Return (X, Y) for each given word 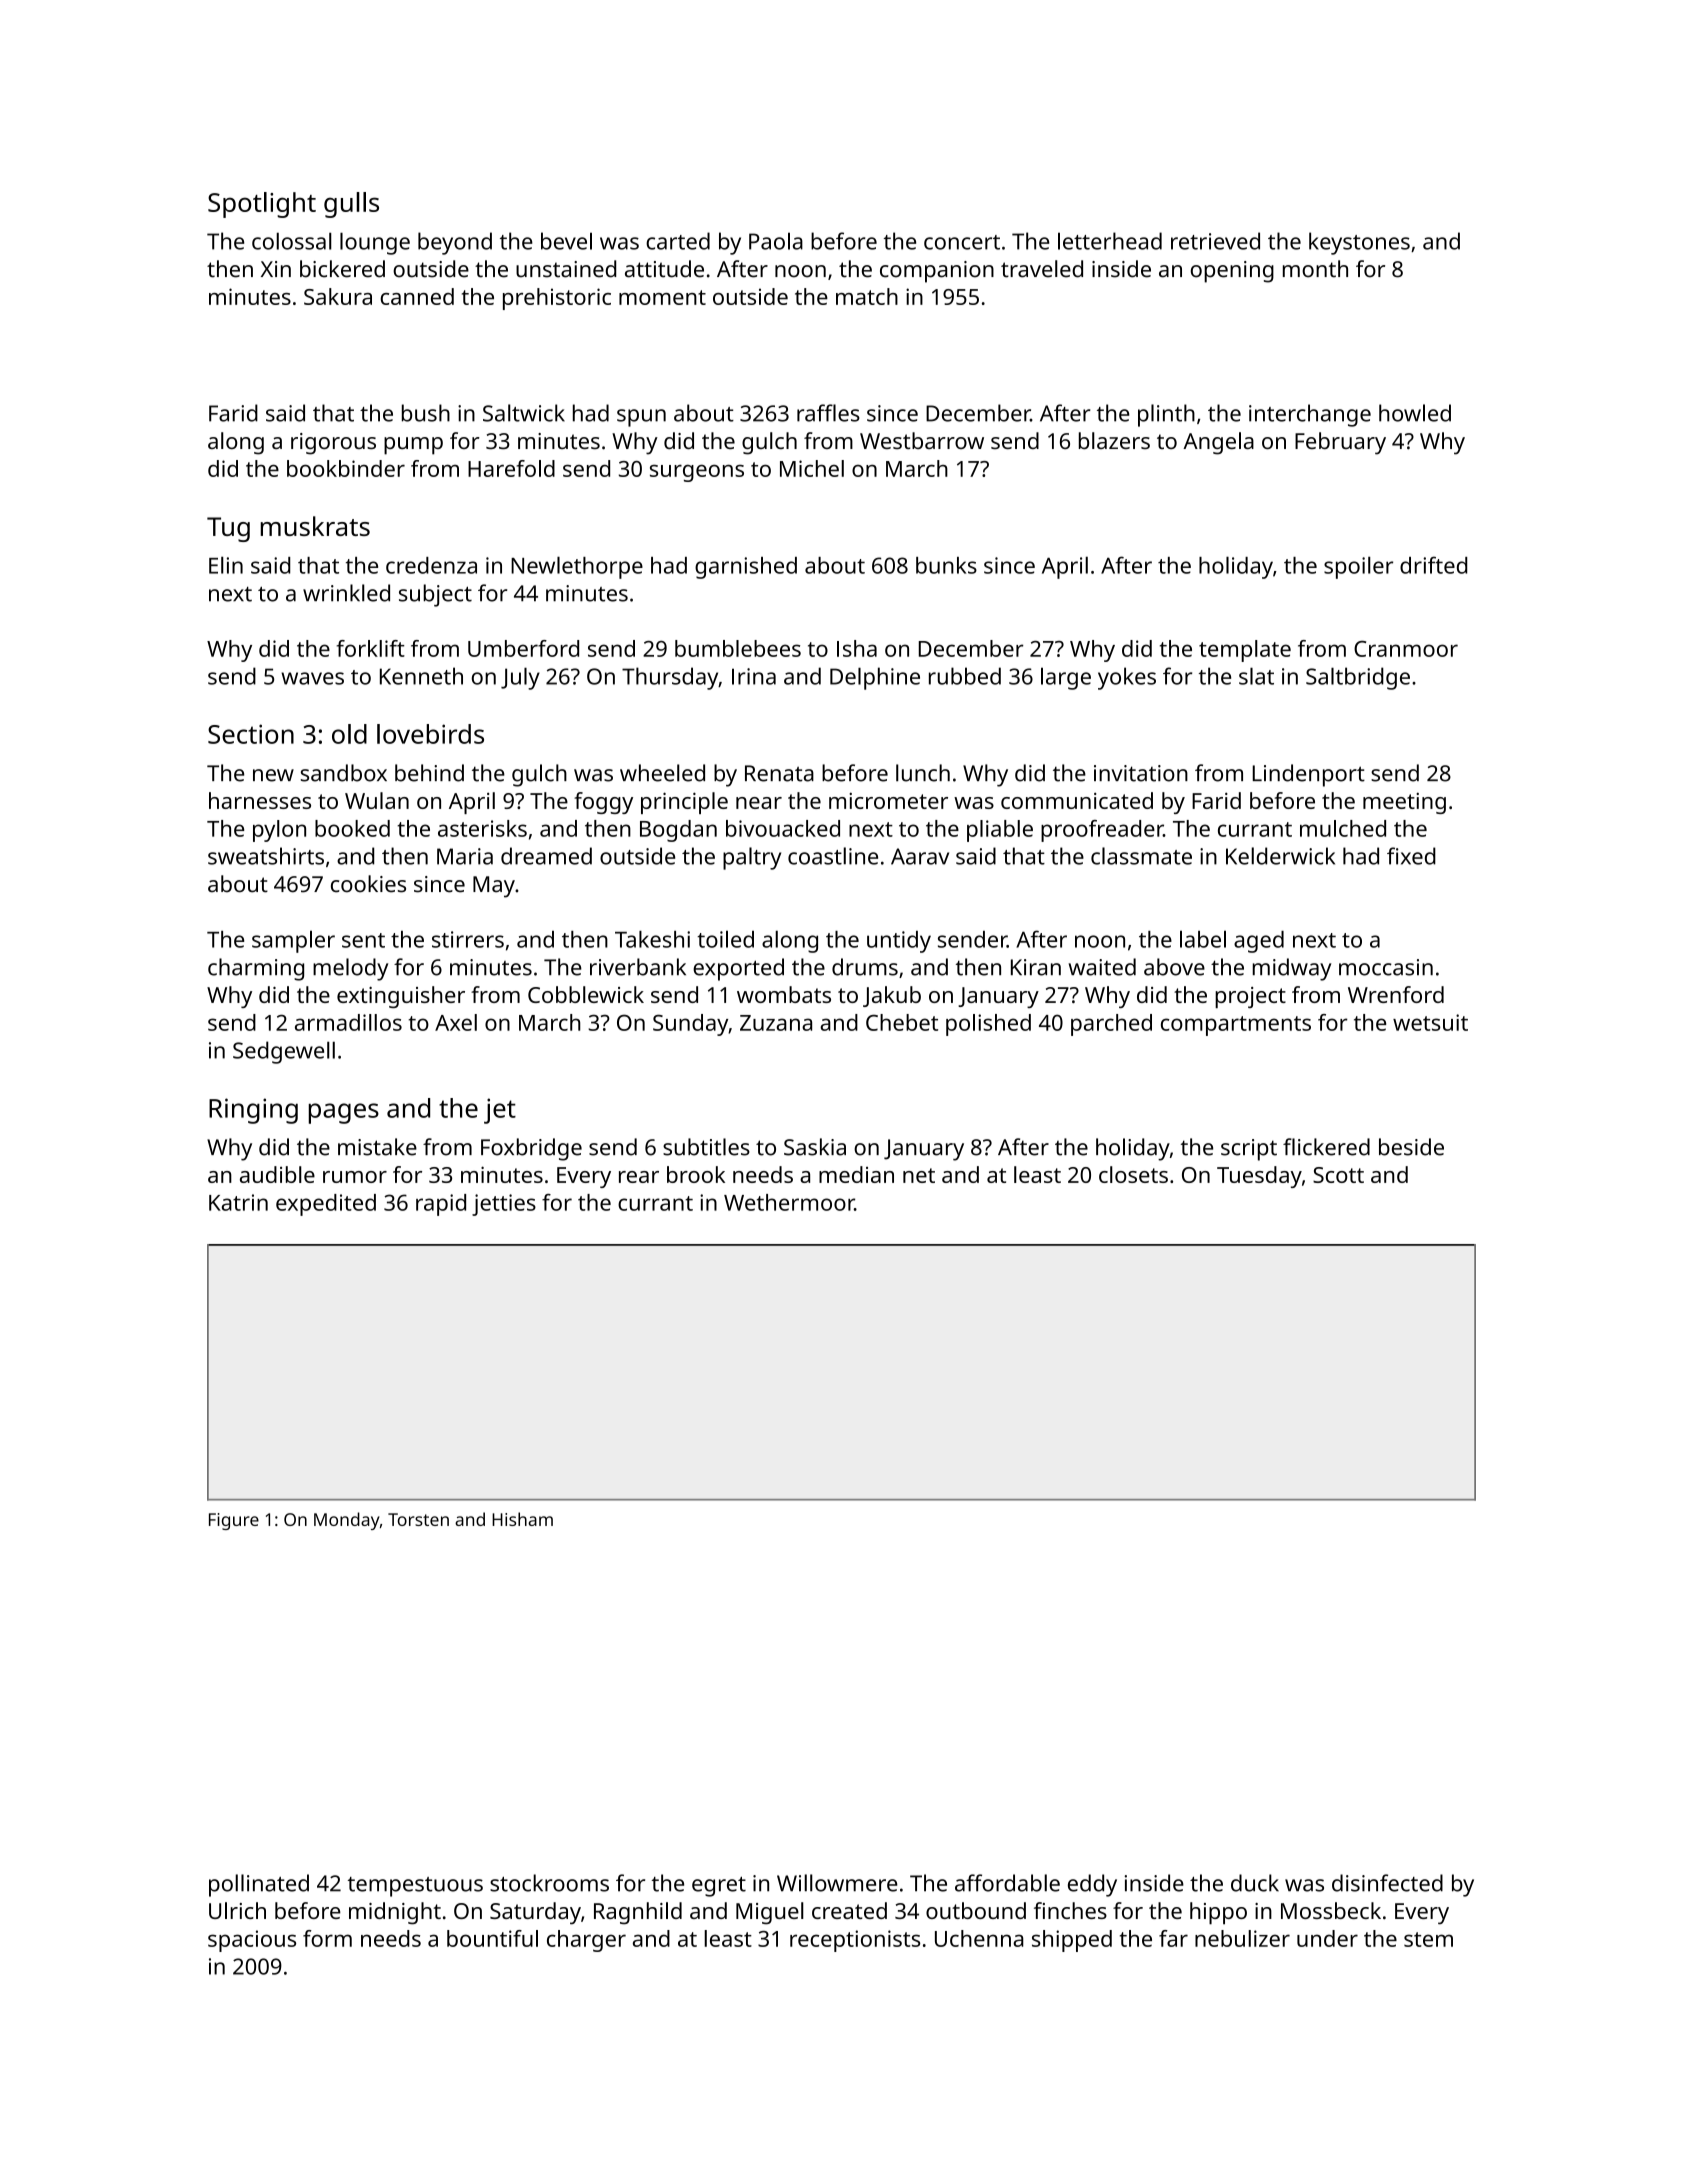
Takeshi (652, 939)
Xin (276, 269)
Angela (1218, 443)
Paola (776, 241)
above (1174, 967)
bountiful (492, 1938)
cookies (368, 884)
